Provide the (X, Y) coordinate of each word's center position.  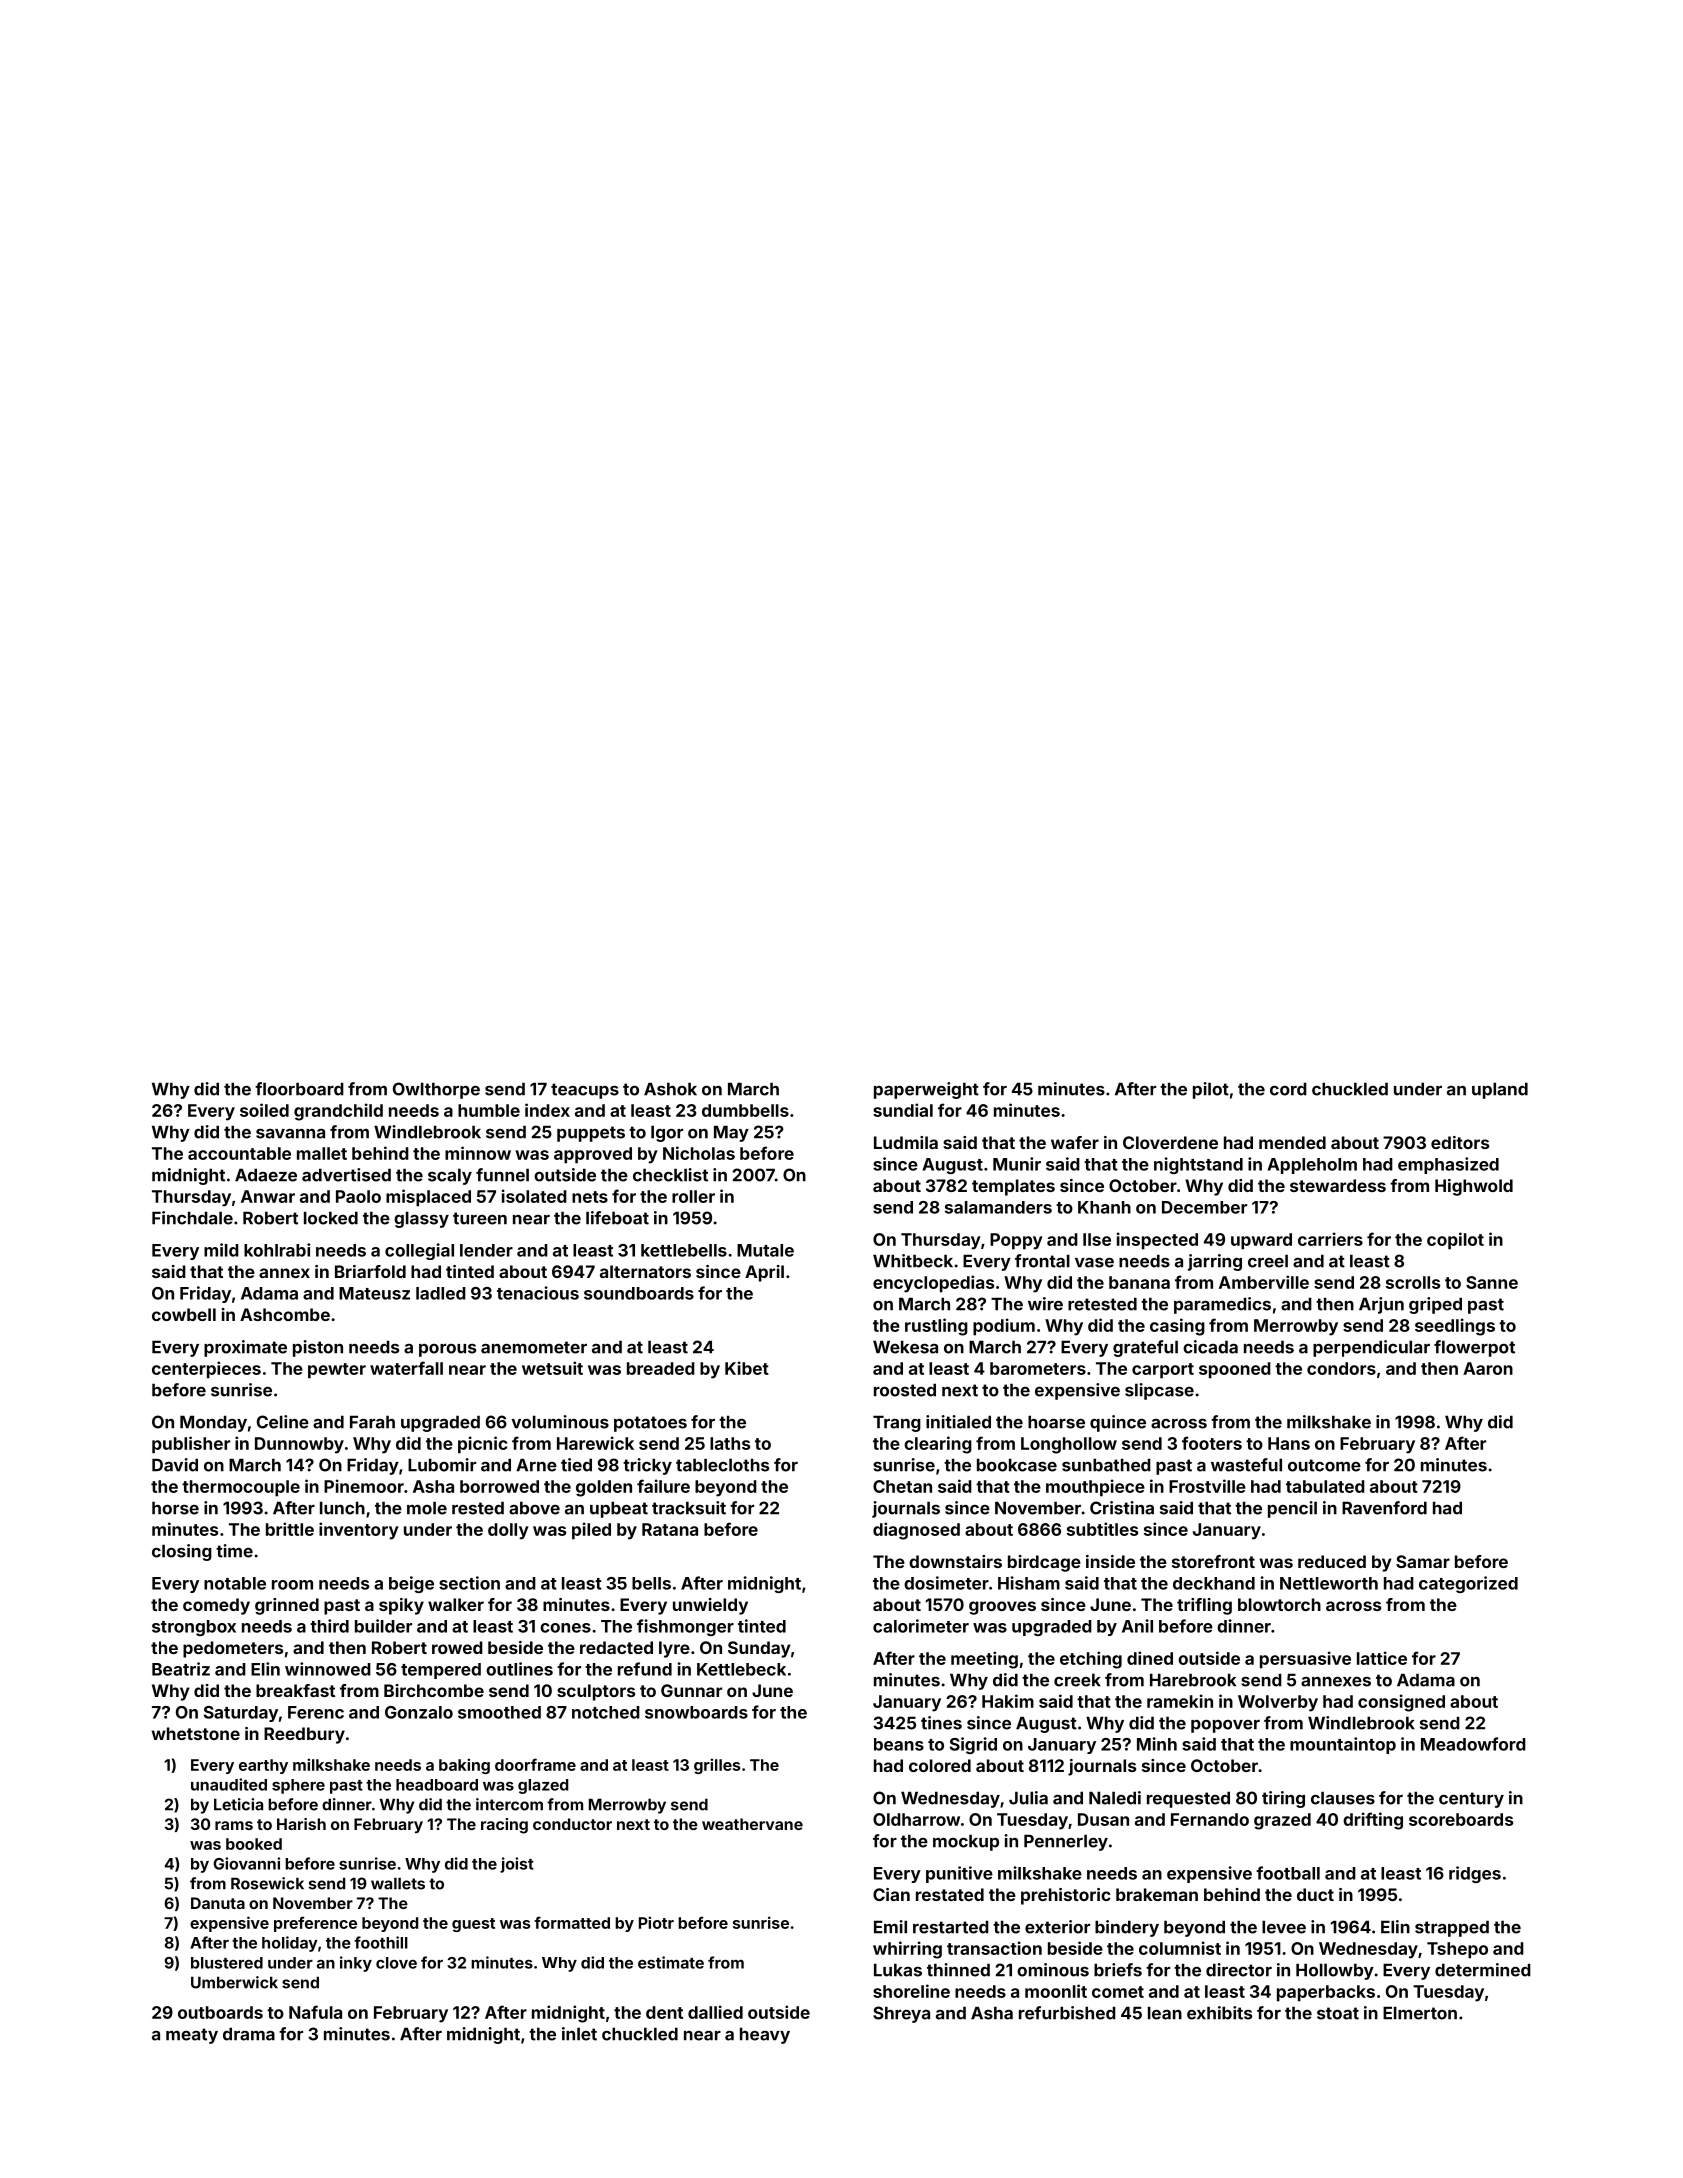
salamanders (998, 1207)
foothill (381, 1942)
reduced (1332, 1561)
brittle (290, 1529)
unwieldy (710, 1606)
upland (1500, 1090)
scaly (450, 1176)
